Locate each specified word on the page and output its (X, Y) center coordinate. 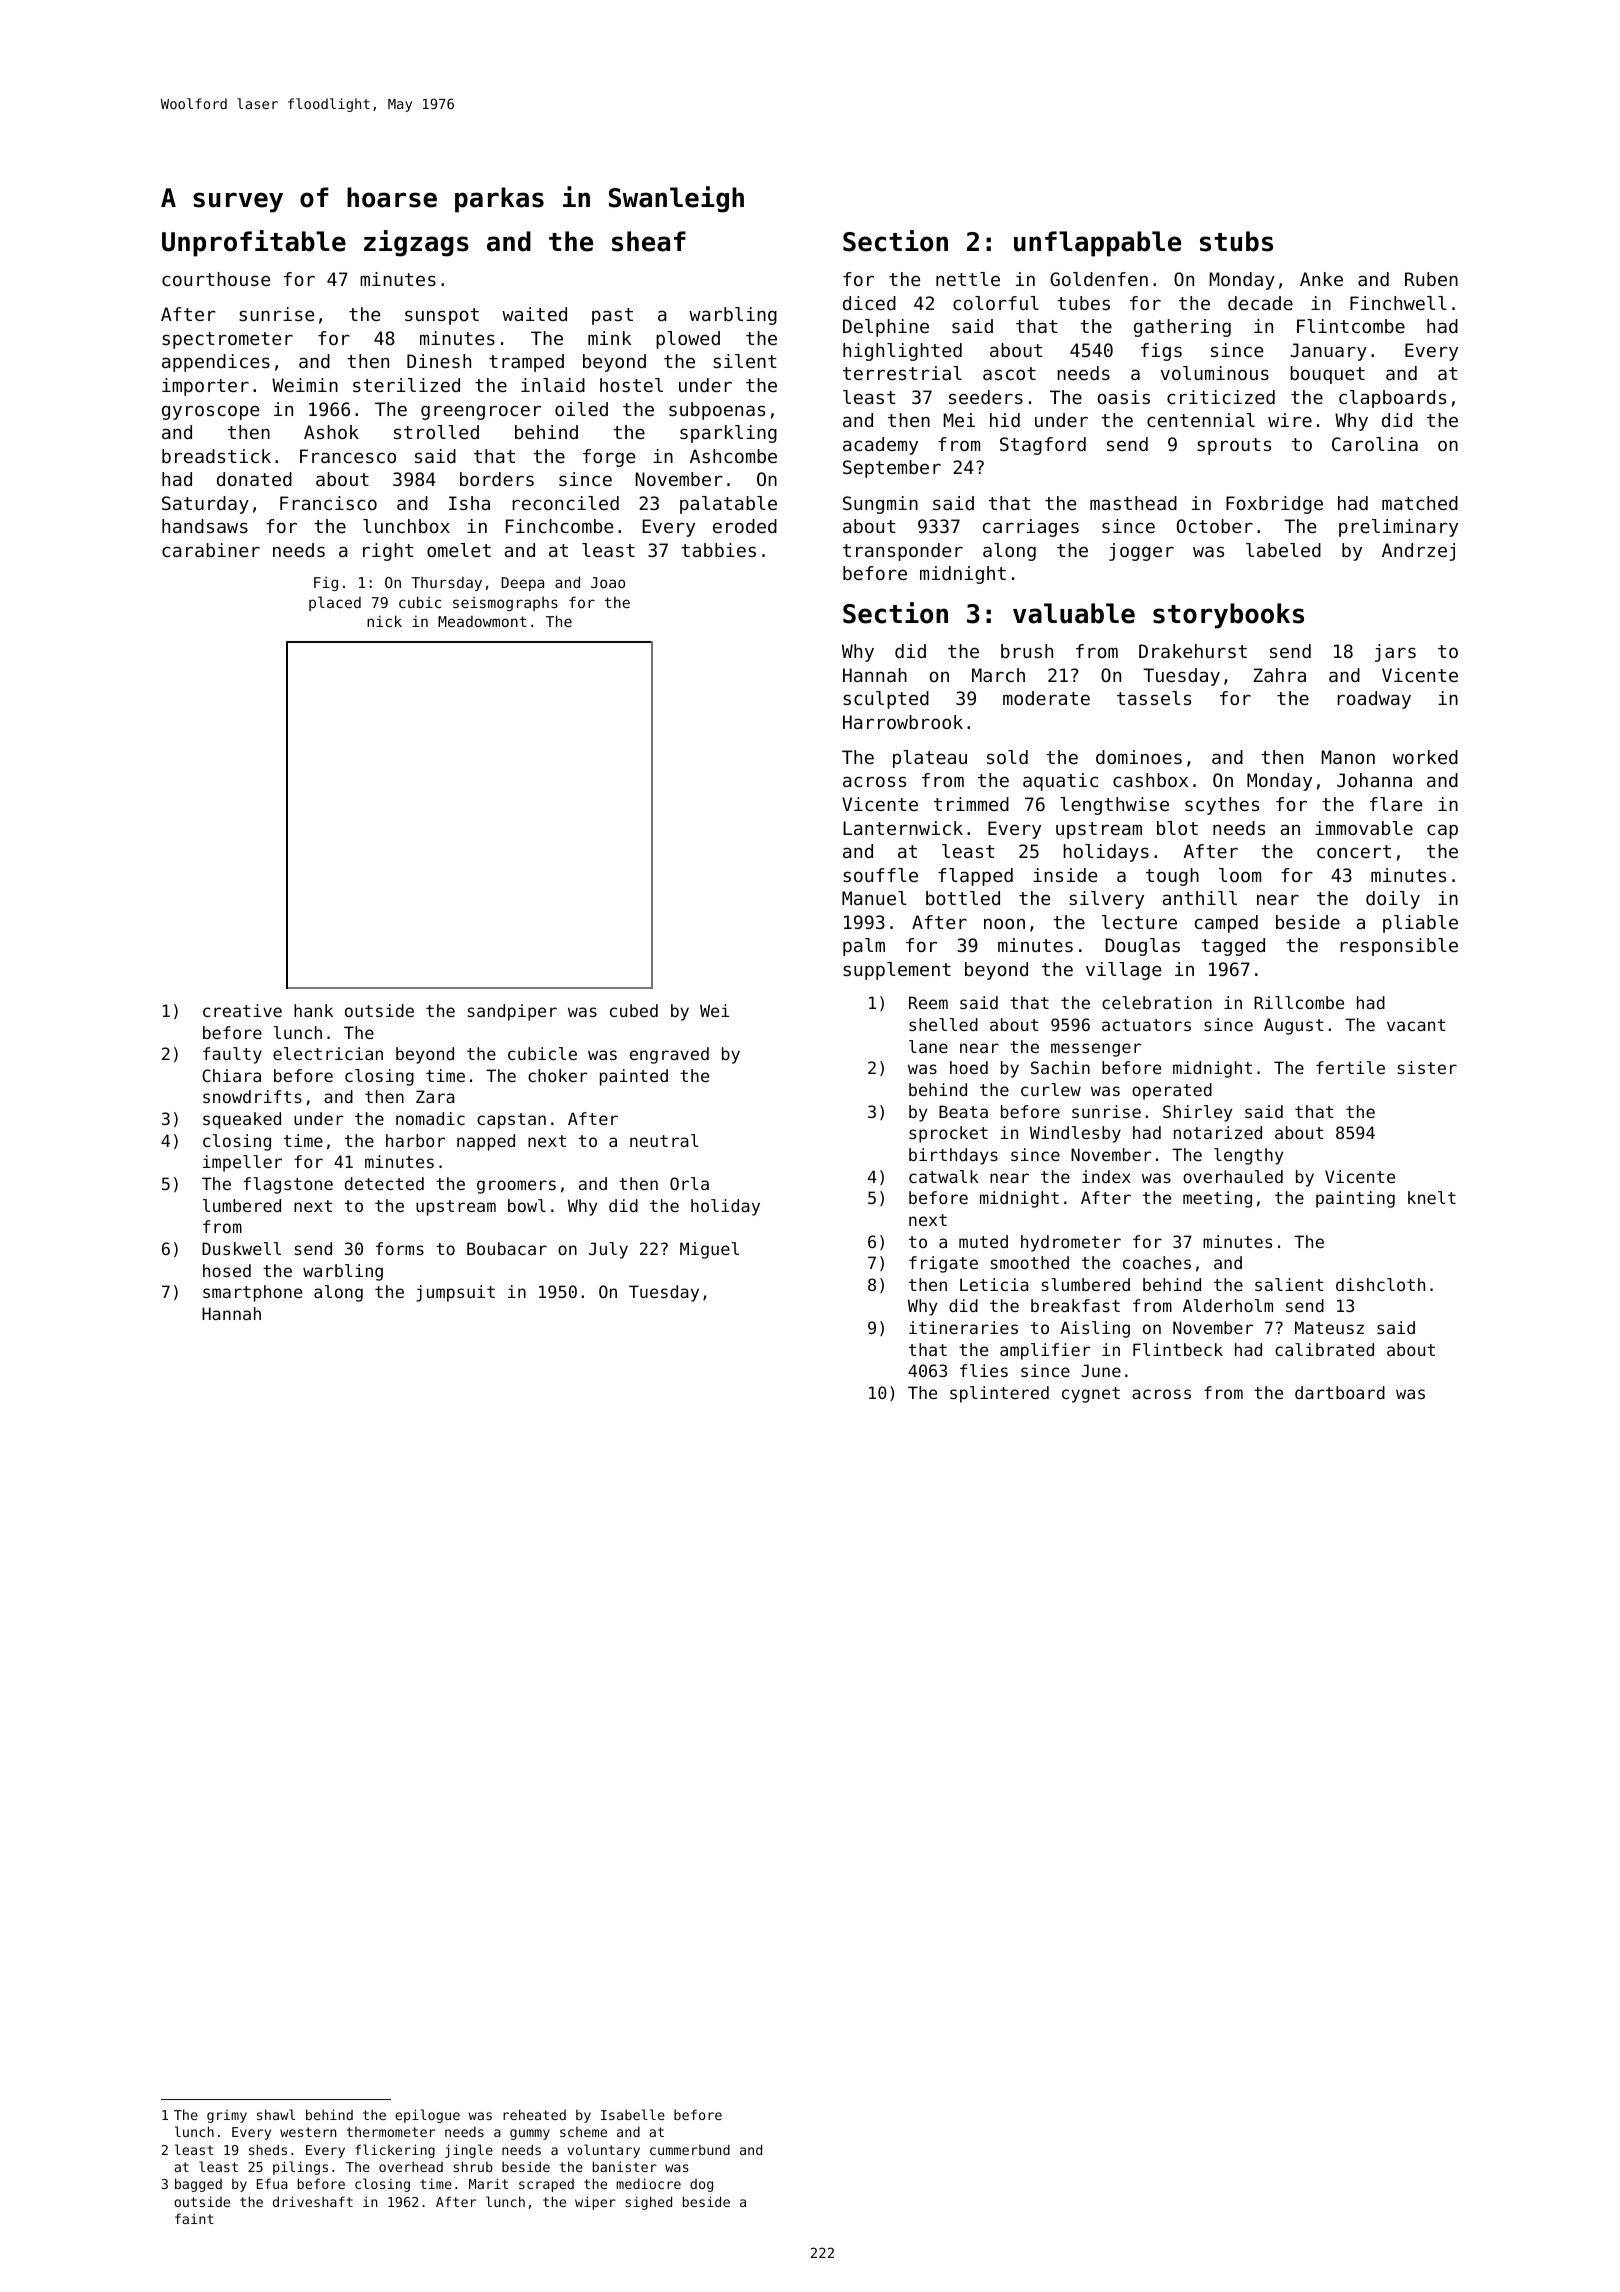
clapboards (1392, 399)
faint (194, 2218)
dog (701, 2185)
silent (745, 361)
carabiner (211, 550)
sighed (648, 2203)
